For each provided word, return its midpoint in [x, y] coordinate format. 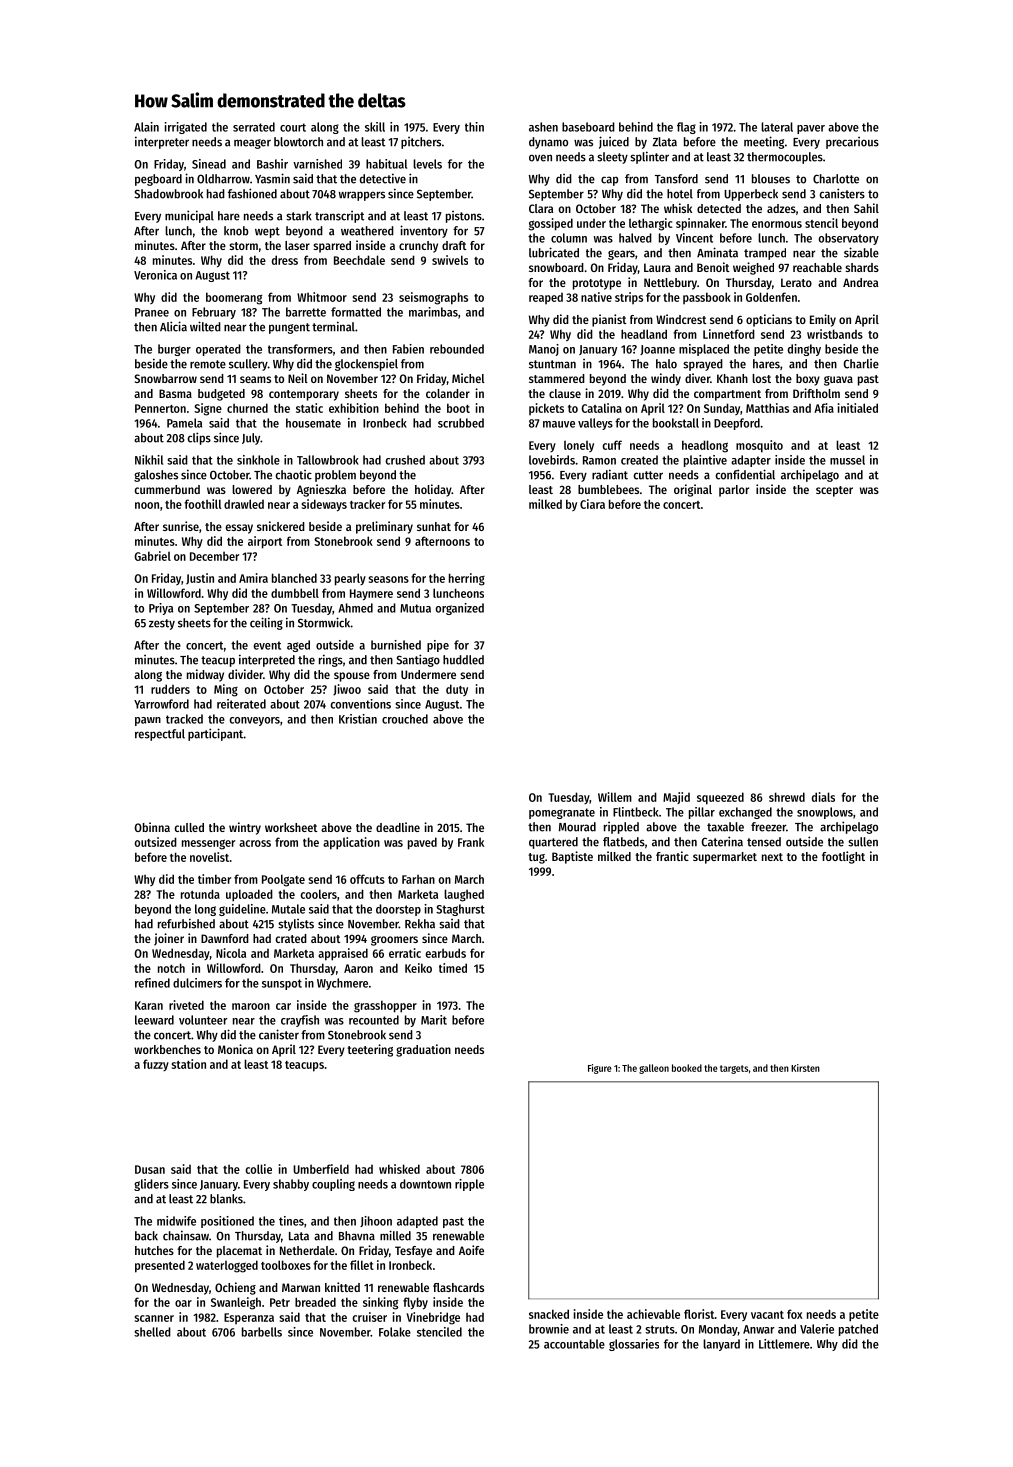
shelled [152, 1332]
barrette [306, 312]
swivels [450, 260]
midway [205, 675]
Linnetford [729, 334]
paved [422, 843]
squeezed [720, 798]
